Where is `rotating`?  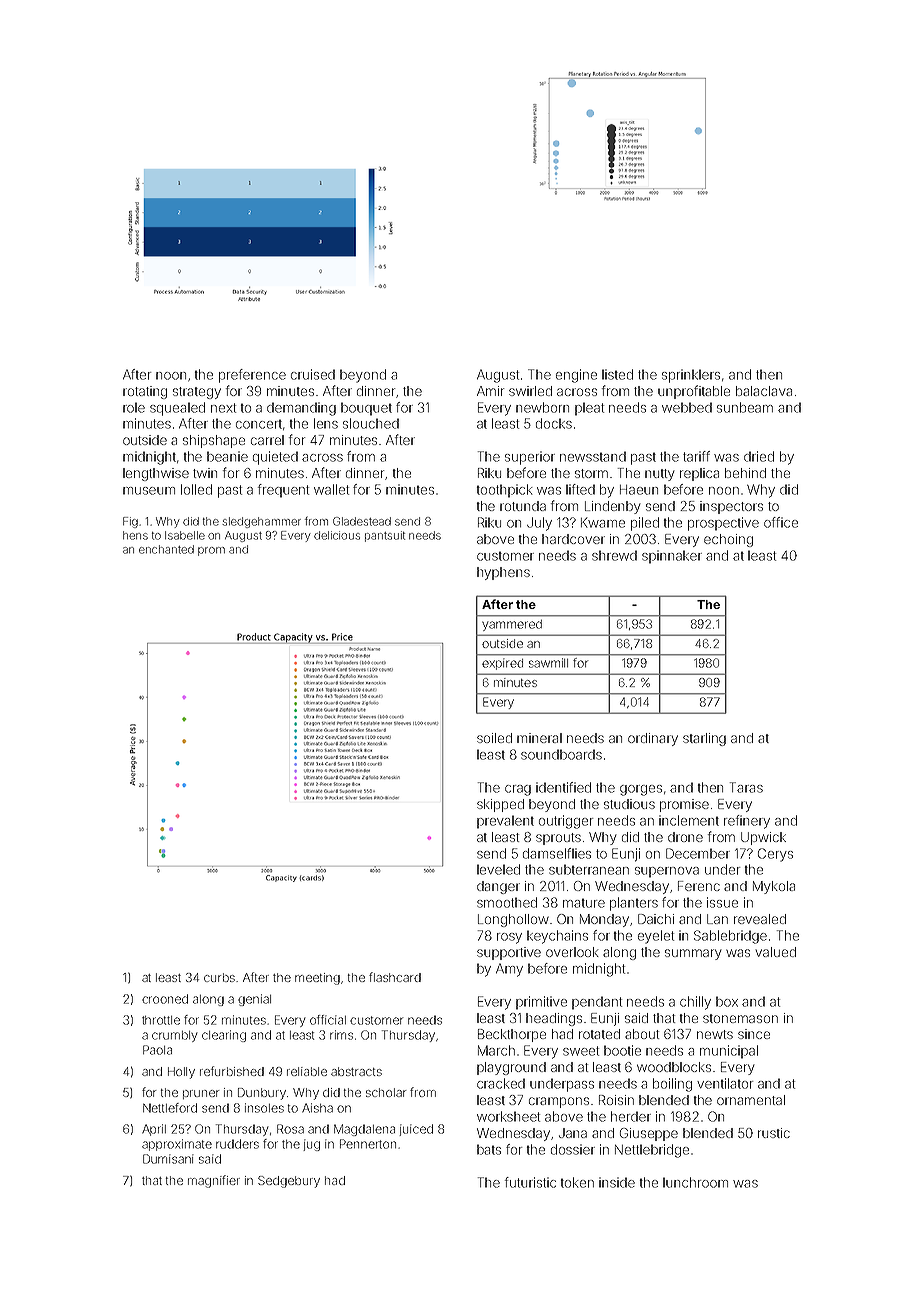
rotating is located at coordinates (145, 392).
